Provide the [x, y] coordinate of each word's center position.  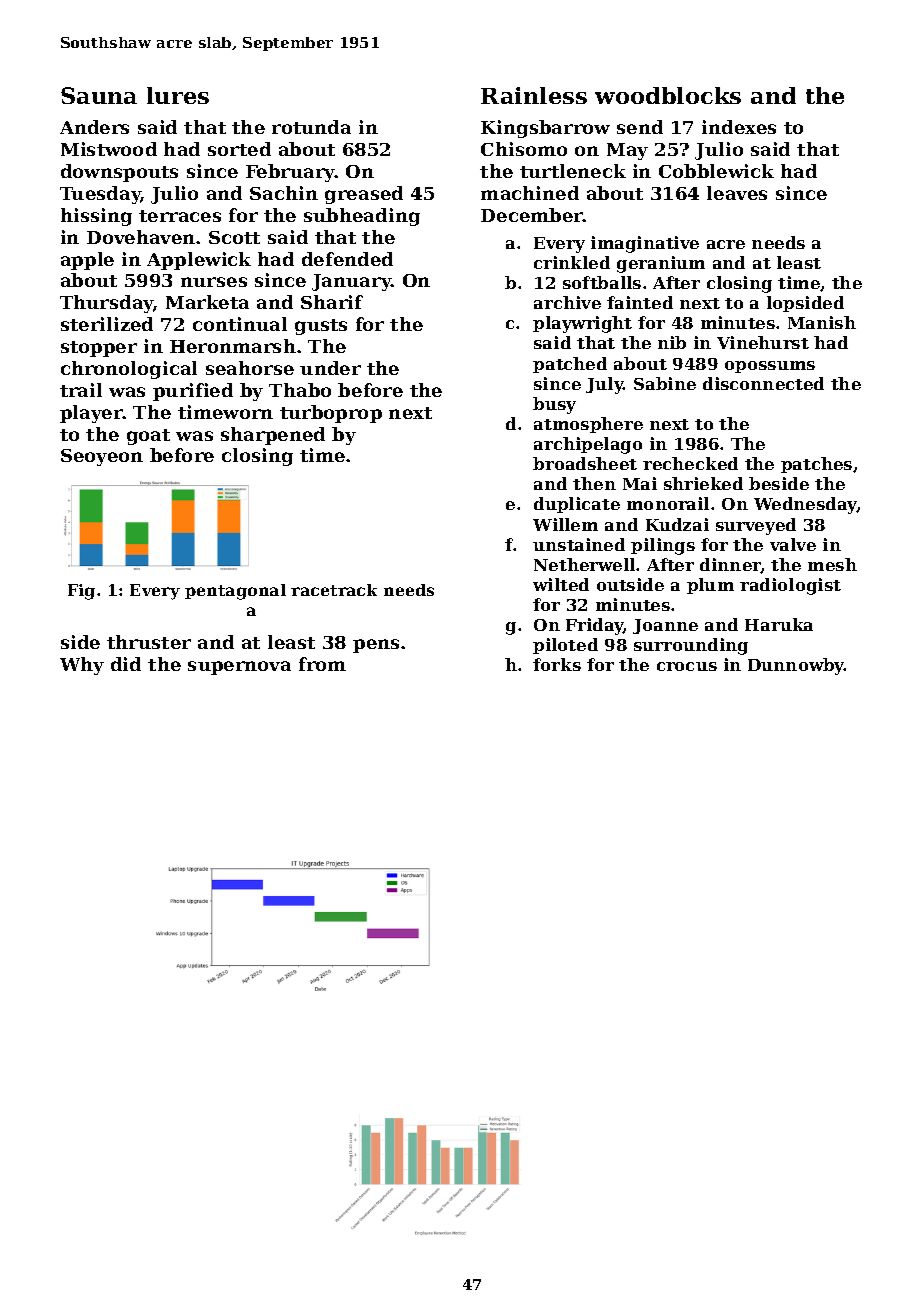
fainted [640, 302]
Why [82, 666]
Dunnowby [796, 666]
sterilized [107, 324]
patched [570, 365]
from [322, 664]
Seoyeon [102, 457]
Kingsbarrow [545, 129]
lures [178, 95]
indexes [739, 127]
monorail [668, 503]
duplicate [577, 505]
